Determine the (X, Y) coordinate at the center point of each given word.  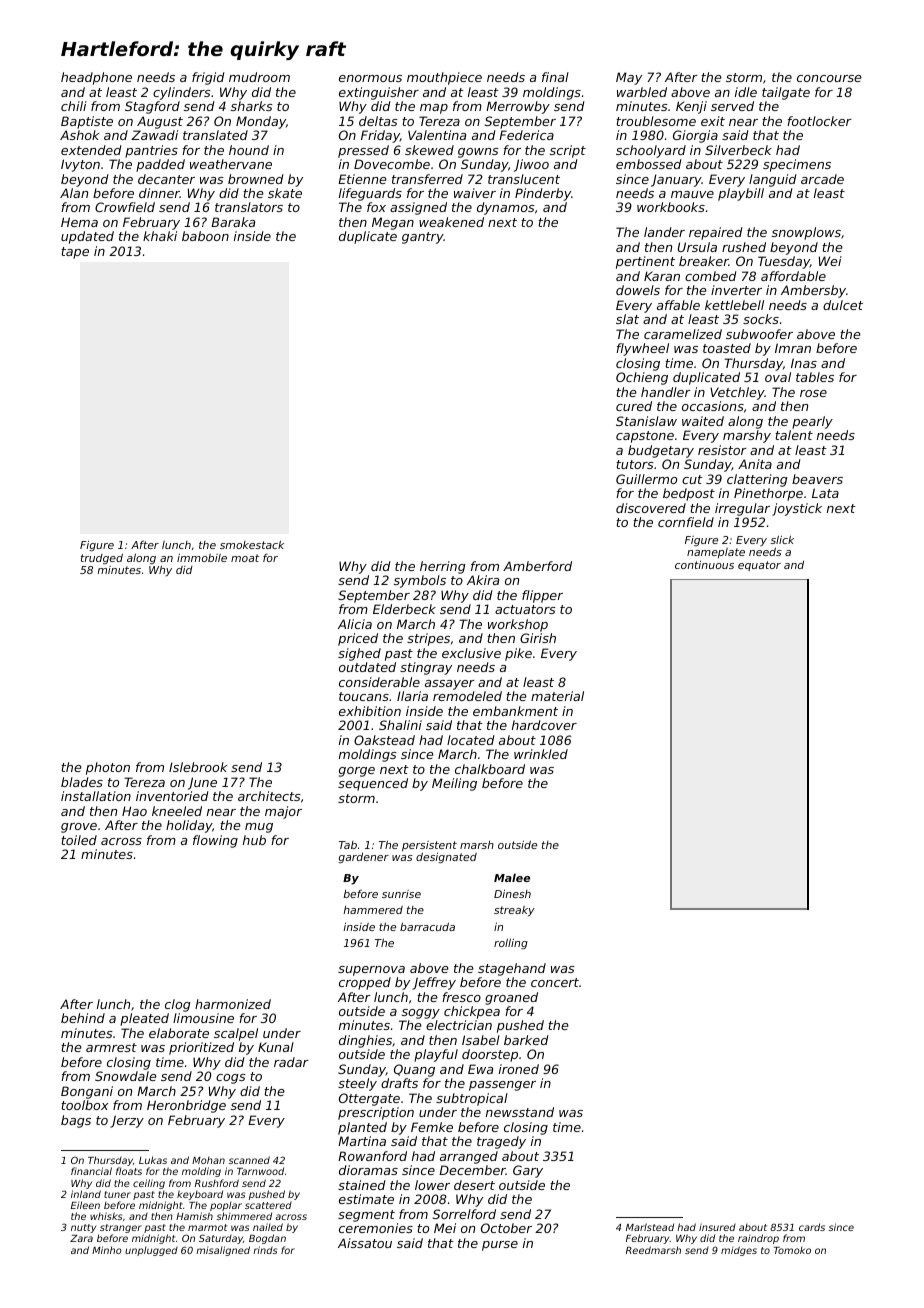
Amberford (537, 566)
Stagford (152, 107)
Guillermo (646, 479)
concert (555, 982)
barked (526, 1040)
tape (75, 253)
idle (746, 92)
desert (474, 1185)
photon (108, 768)
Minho (107, 1250)
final (555, 77)
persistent (429, 846)
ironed (519, 1069)
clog (178, 1005)
